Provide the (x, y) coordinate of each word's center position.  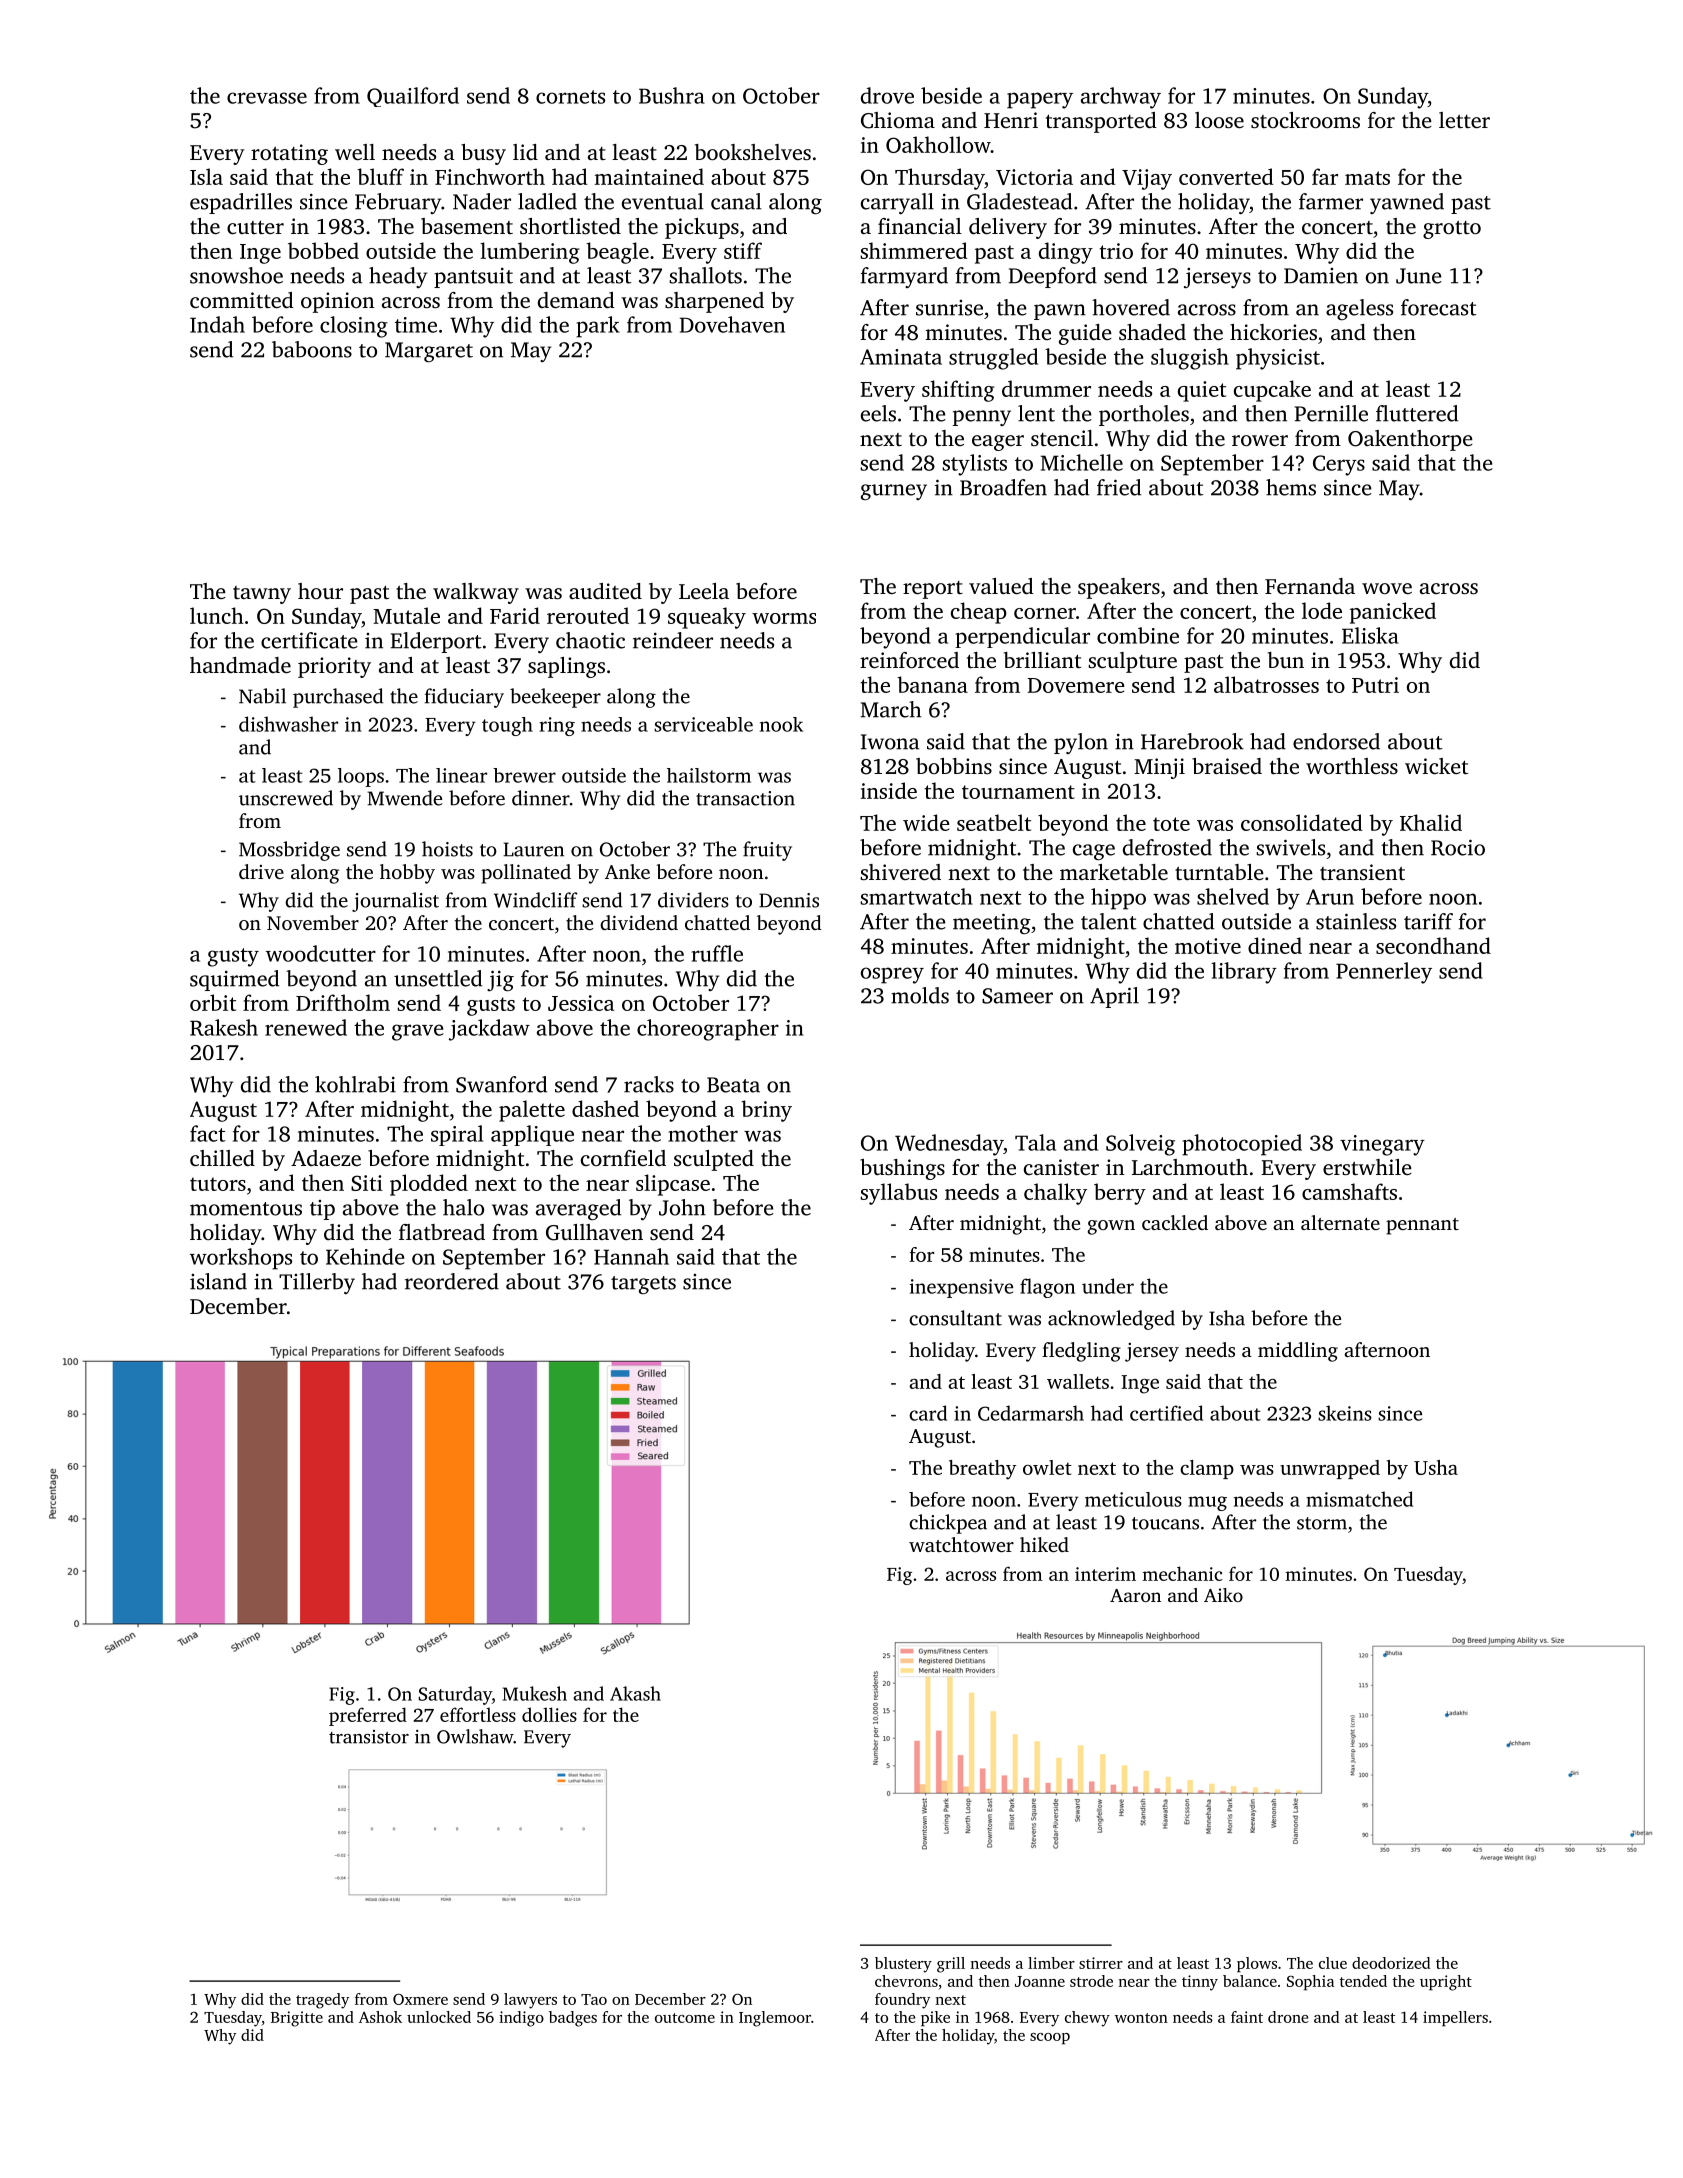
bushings (902, 1169)
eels (878, 413)
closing (354, 327)
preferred (368, 1716)
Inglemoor (775, 2019)
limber (1051, 1963)
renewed (306, 1027)
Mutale (406, 615)
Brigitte (297, 2019)
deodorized (1391, 1963)
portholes (1144, 415)
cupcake (1272, 391)
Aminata (901, 357)
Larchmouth (1190, 1167)
